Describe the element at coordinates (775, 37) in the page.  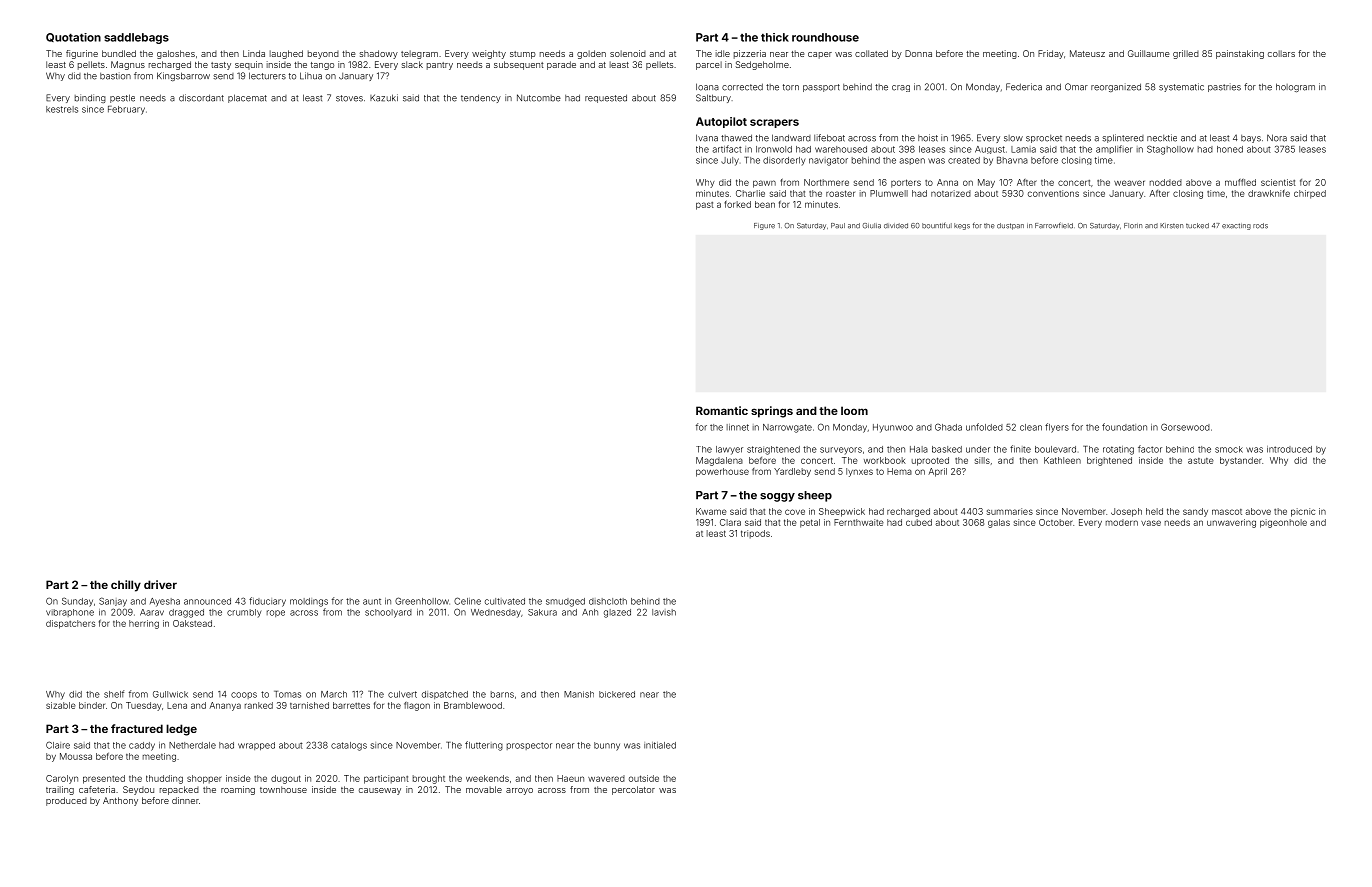
I see `thick` at that location.
